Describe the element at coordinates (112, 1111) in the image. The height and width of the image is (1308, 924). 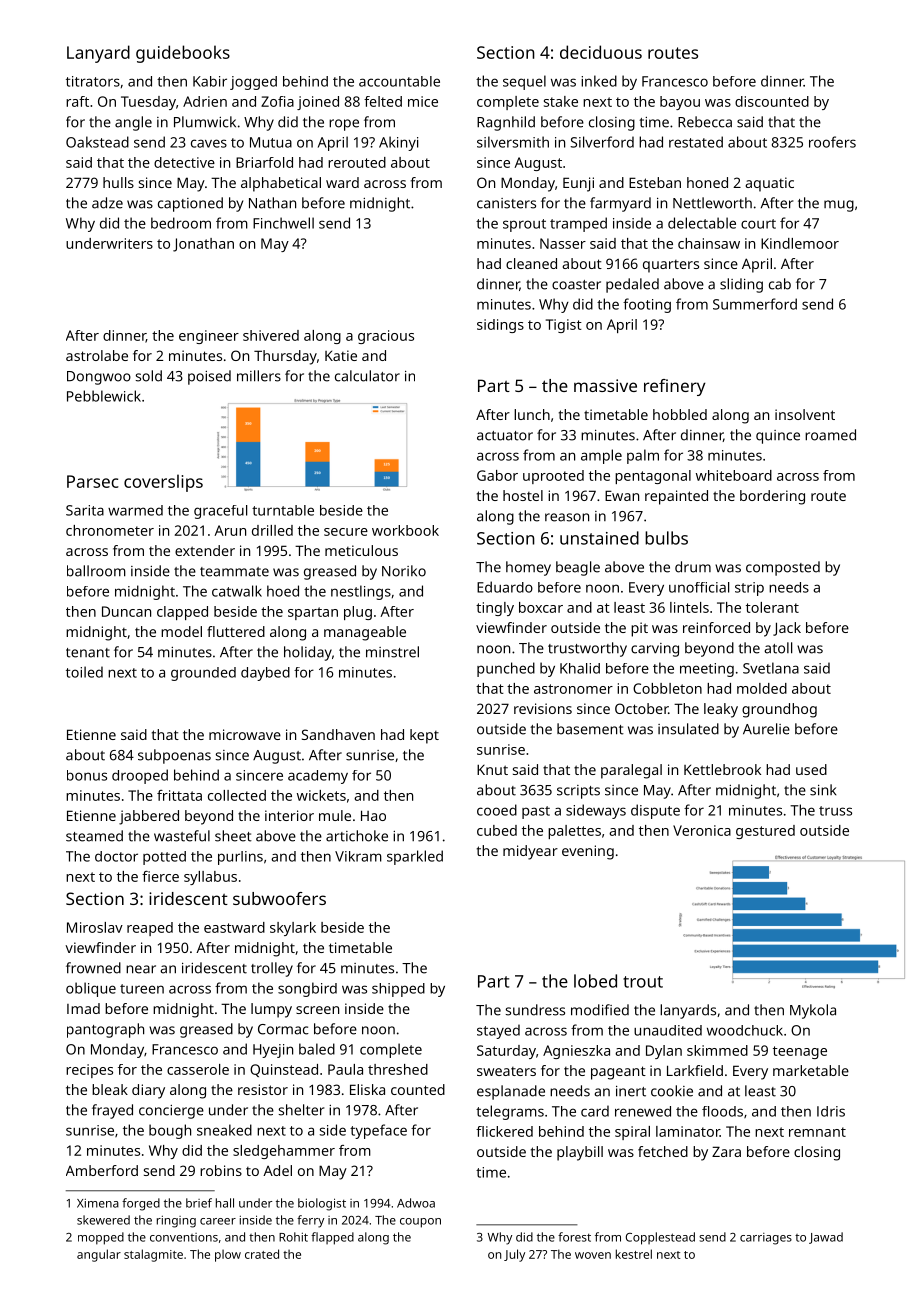
I see `frayed` at that location.
